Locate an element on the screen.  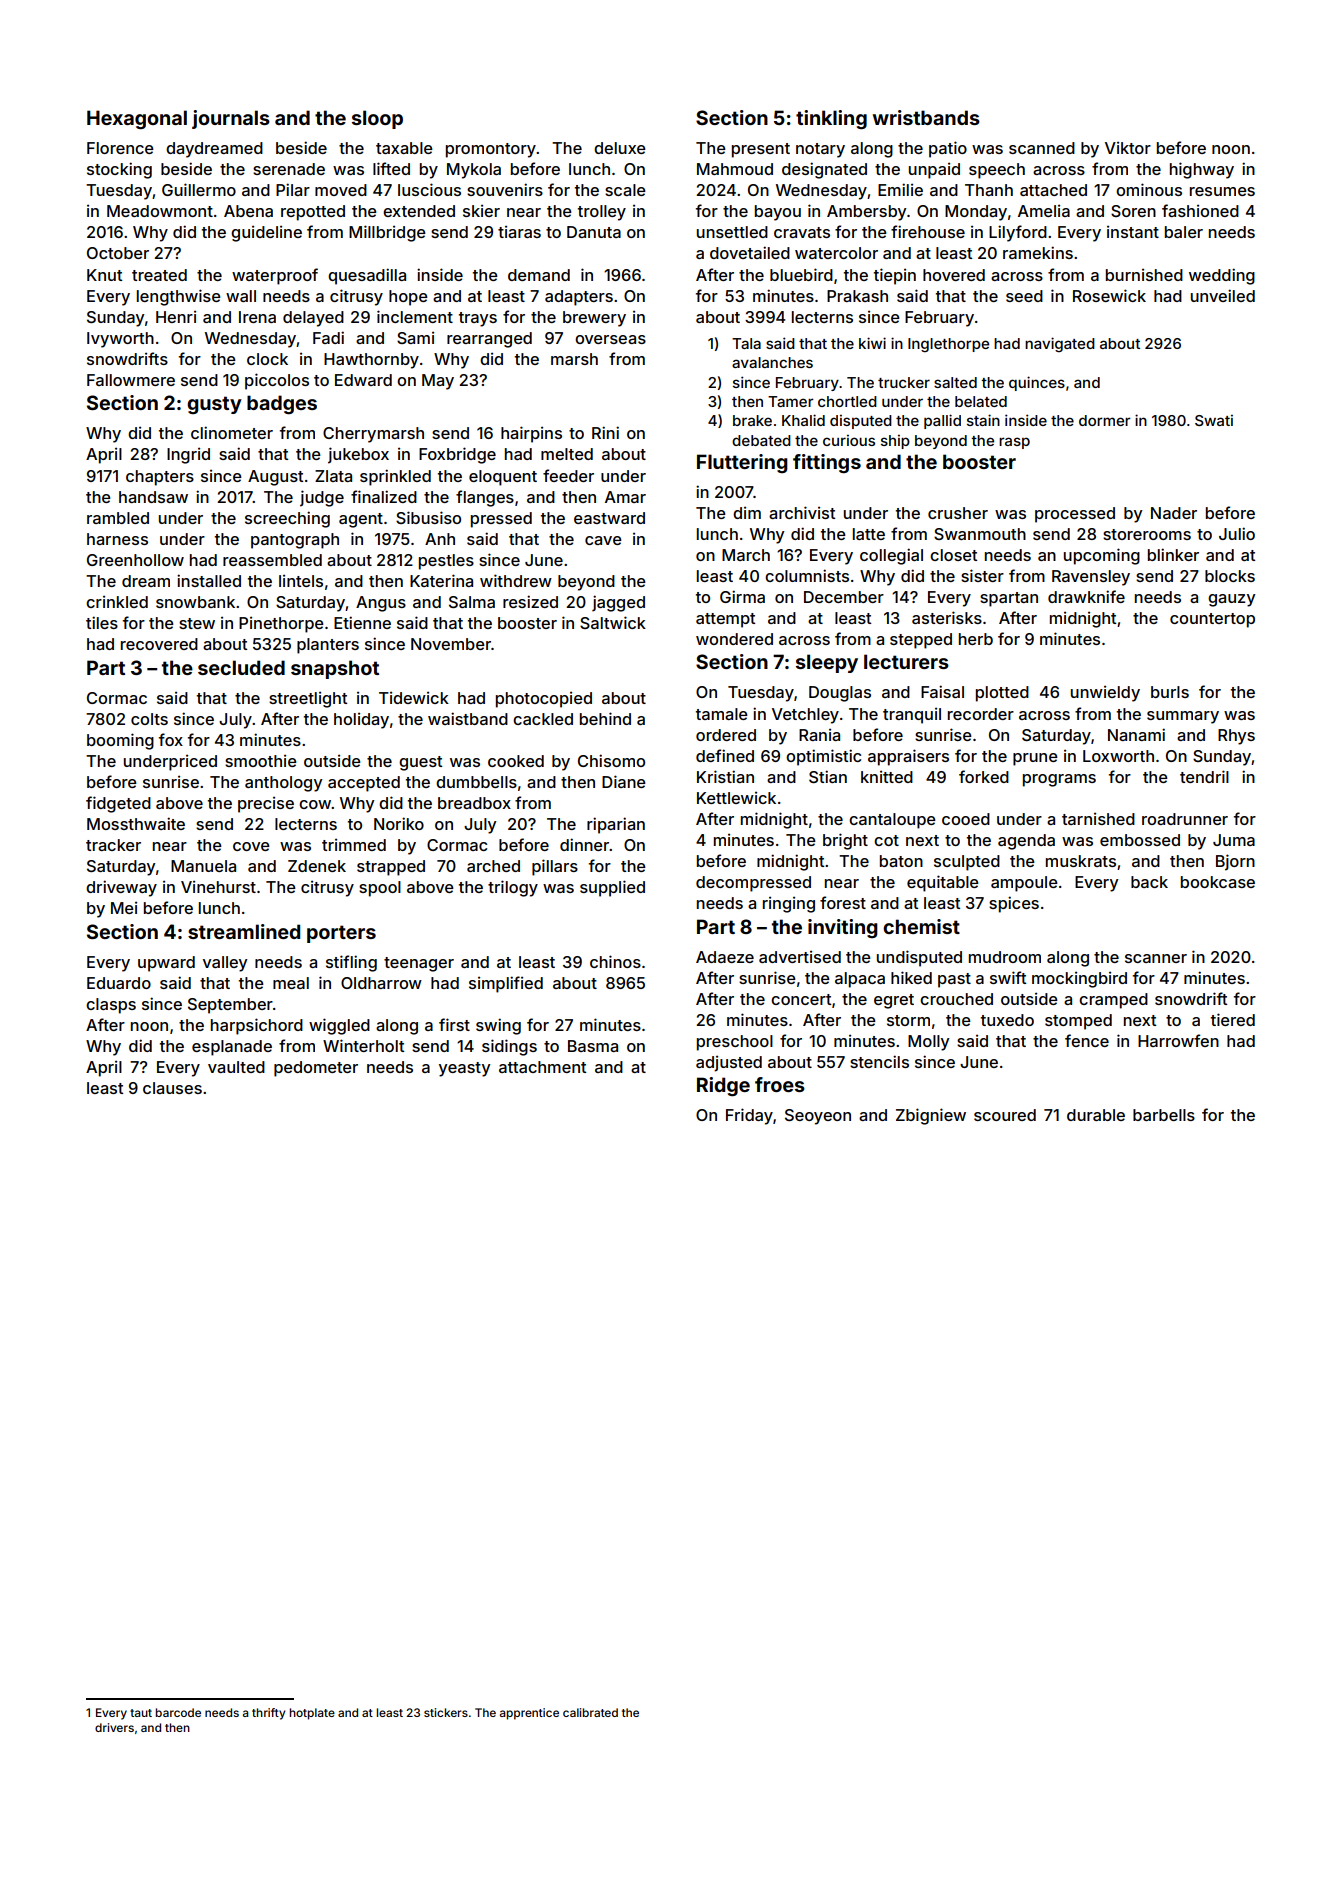
scoured is located at coordinates (1005, 1115).
